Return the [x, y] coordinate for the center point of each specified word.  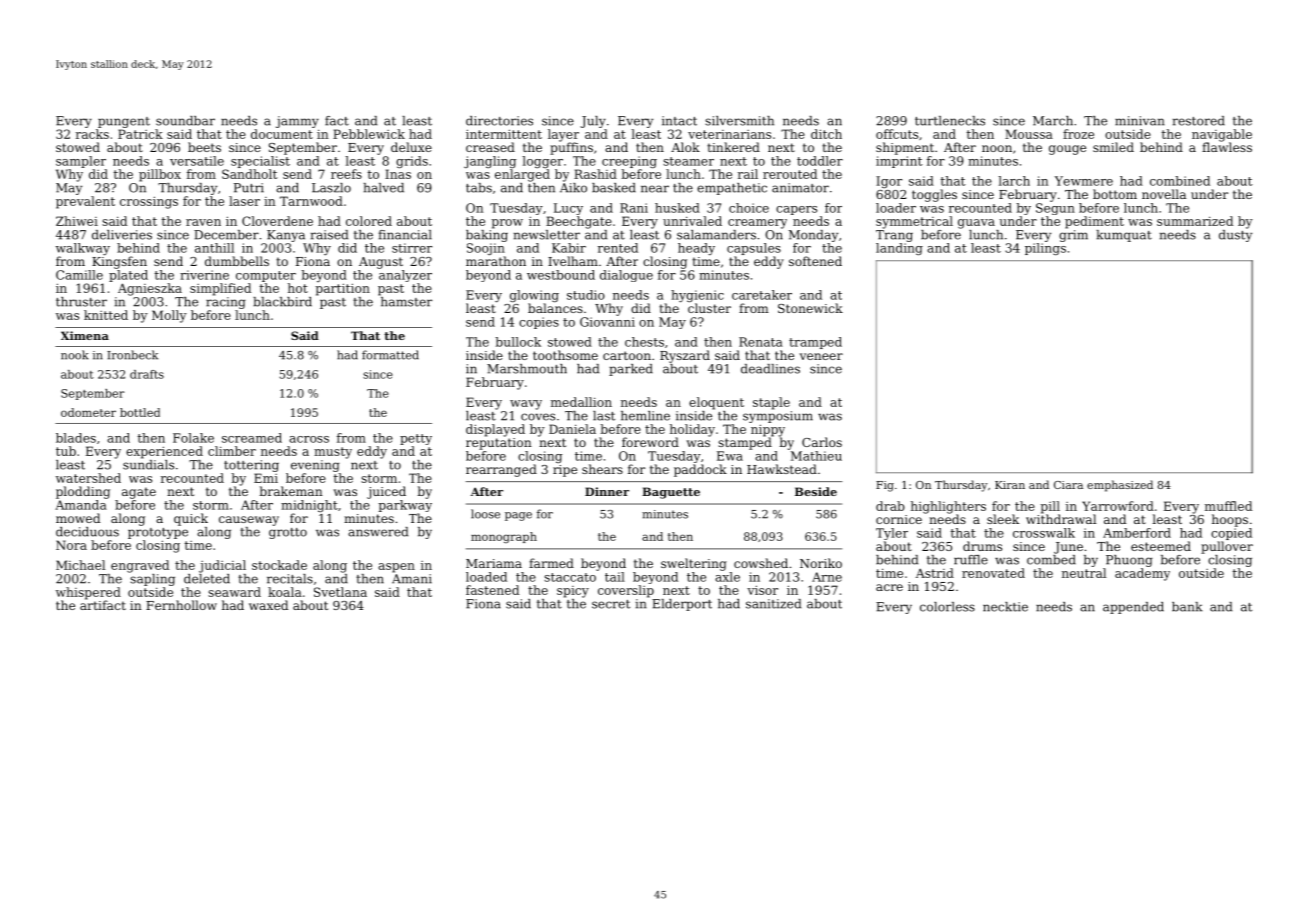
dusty [1235, 236]
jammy [297, 122]
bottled [140, 412]
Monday [813, 236]
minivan [1140, 121]
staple [771, 403]
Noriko [821, 563]
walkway [83, 249]
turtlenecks [950, 121]
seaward [234, 592]
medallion [581, 402]
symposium [778, 417]
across [309, 439]
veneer [821, 356]
